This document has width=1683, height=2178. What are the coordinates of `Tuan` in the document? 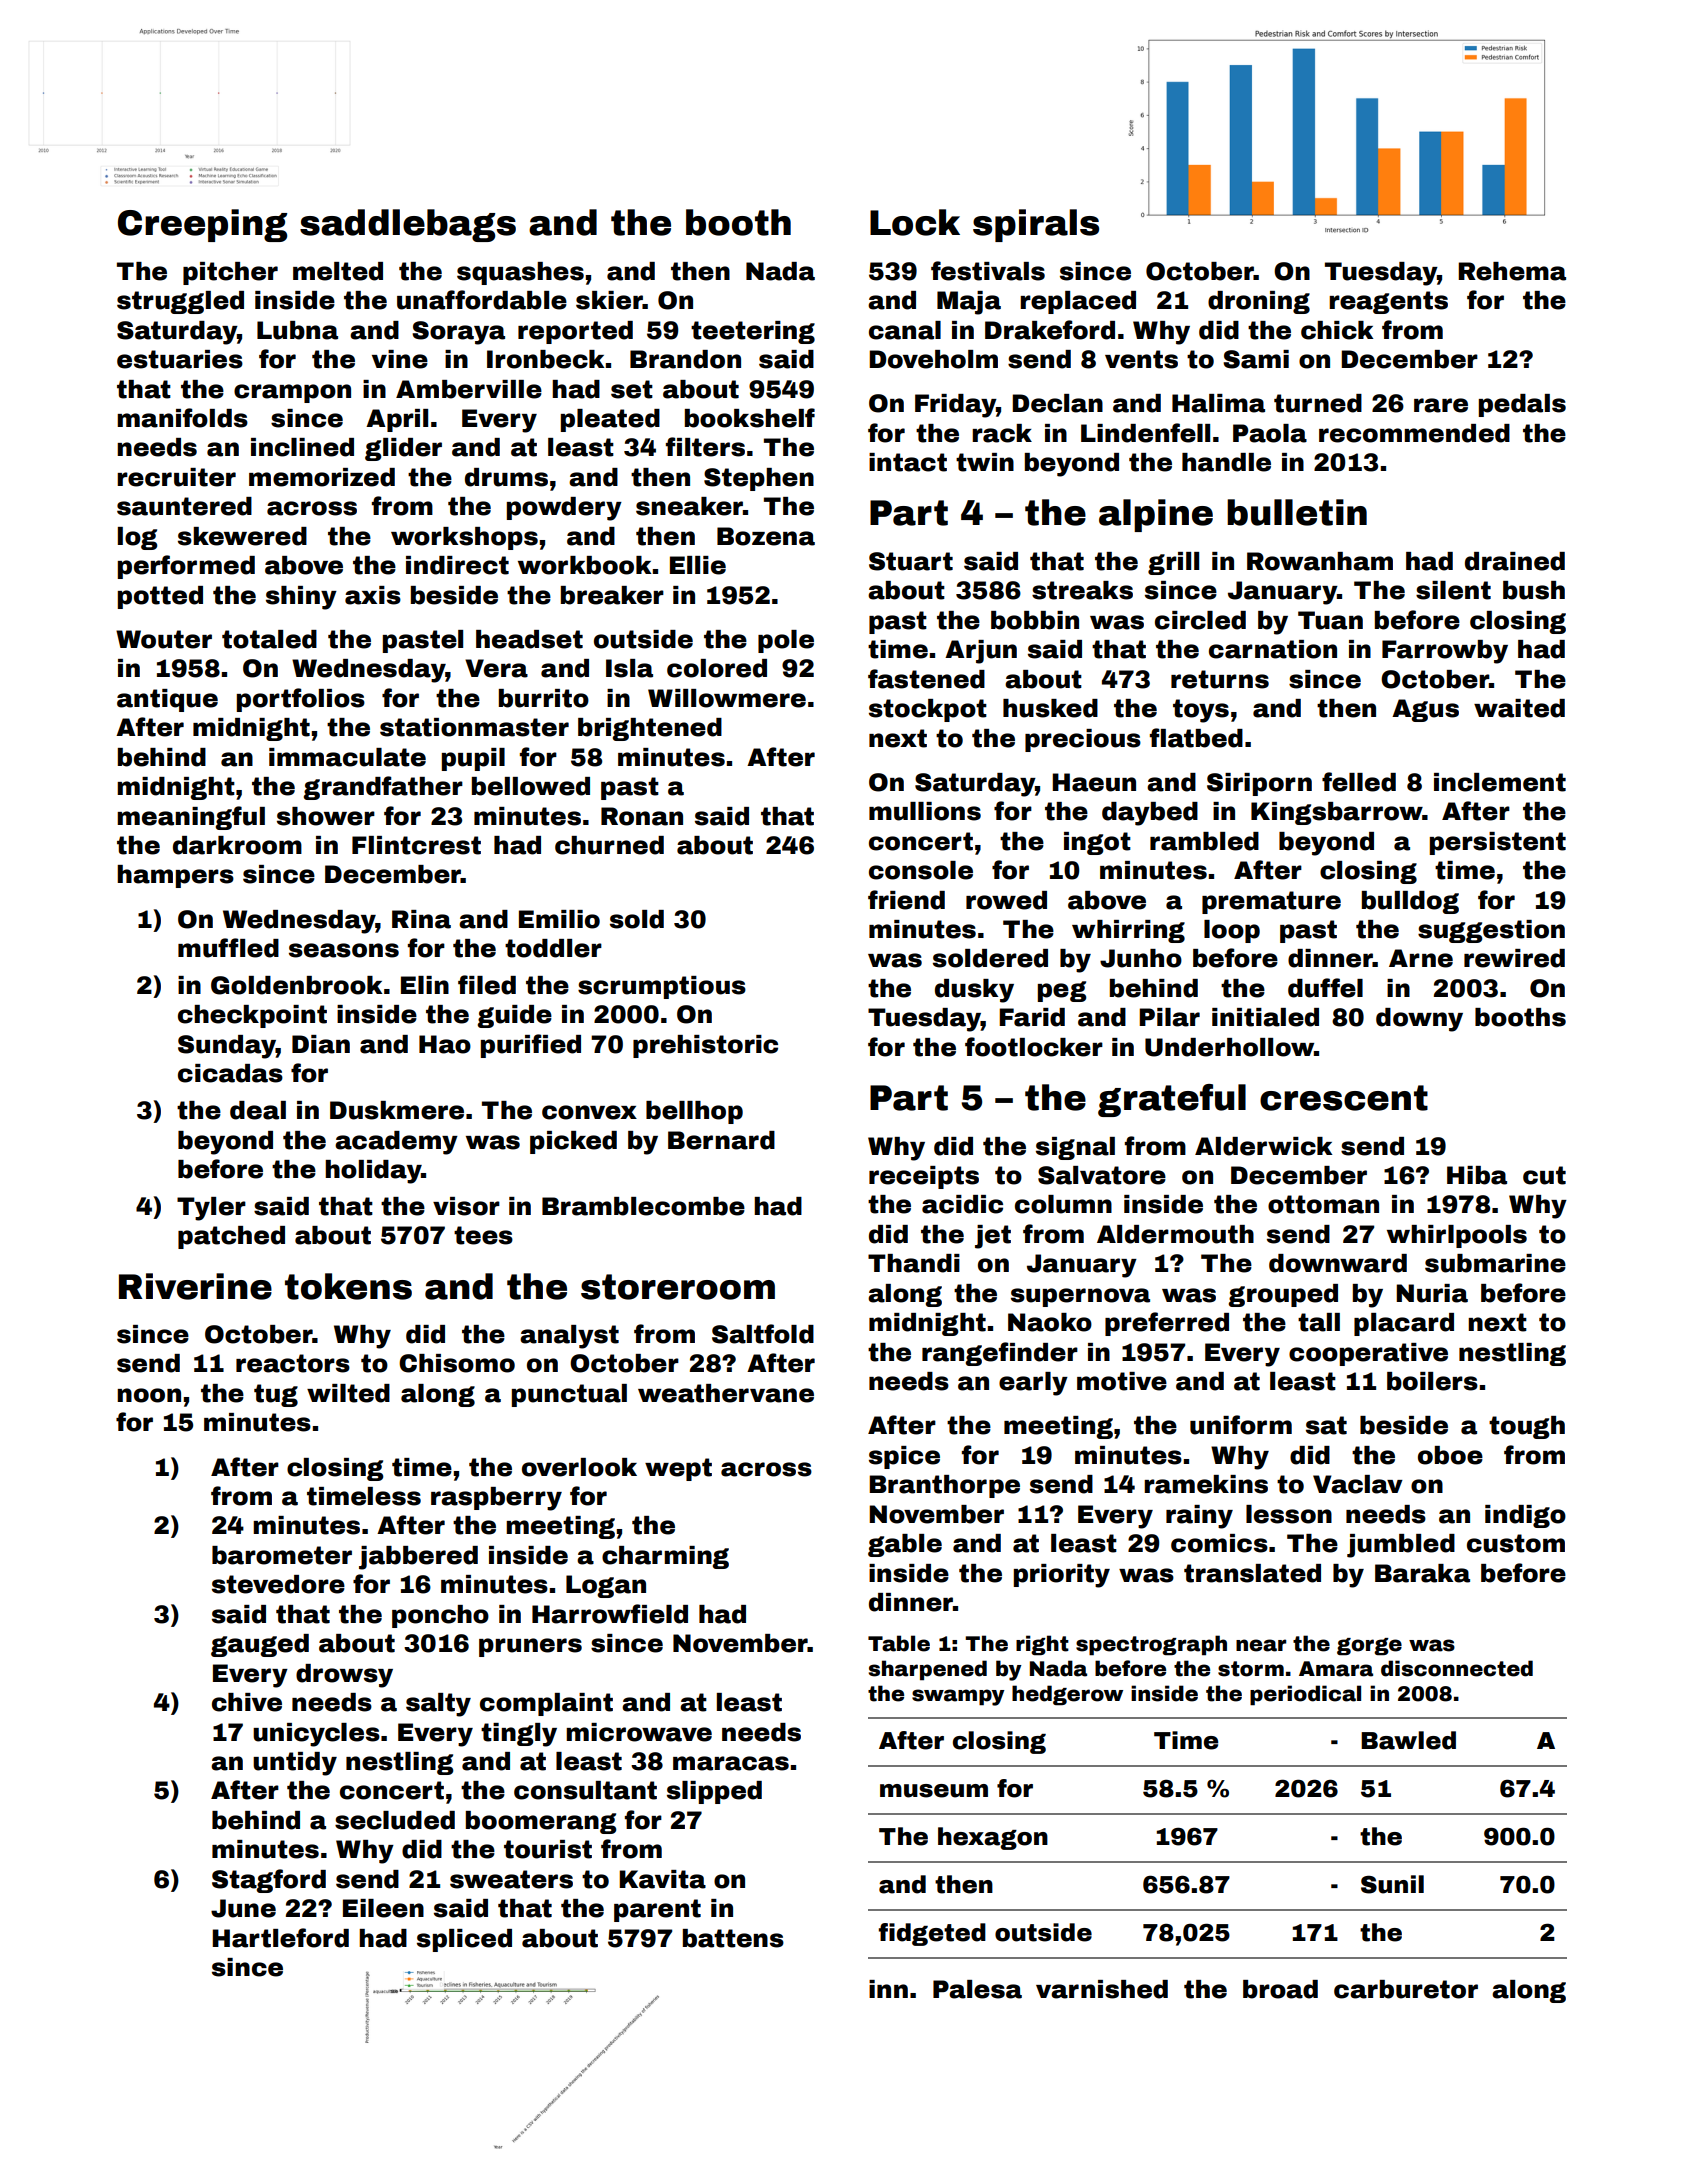 It's located at (1330, 620).
